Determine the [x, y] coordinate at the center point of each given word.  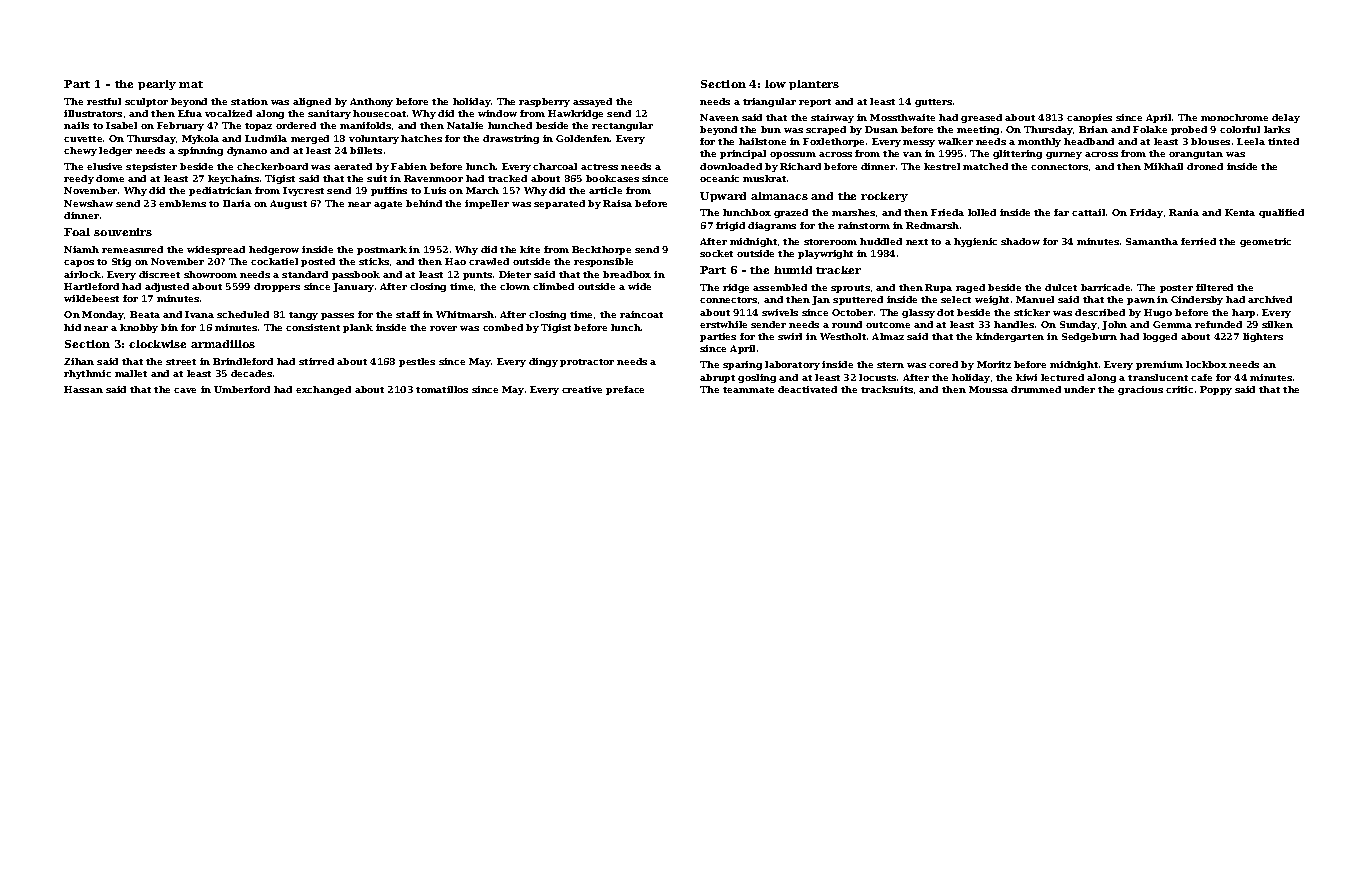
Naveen [719, 117]
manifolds [365, 125]
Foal [77, 232]
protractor [587, 363]
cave [185, 390]
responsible [603, 262]
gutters [933, 103]
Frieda [947, 212]
